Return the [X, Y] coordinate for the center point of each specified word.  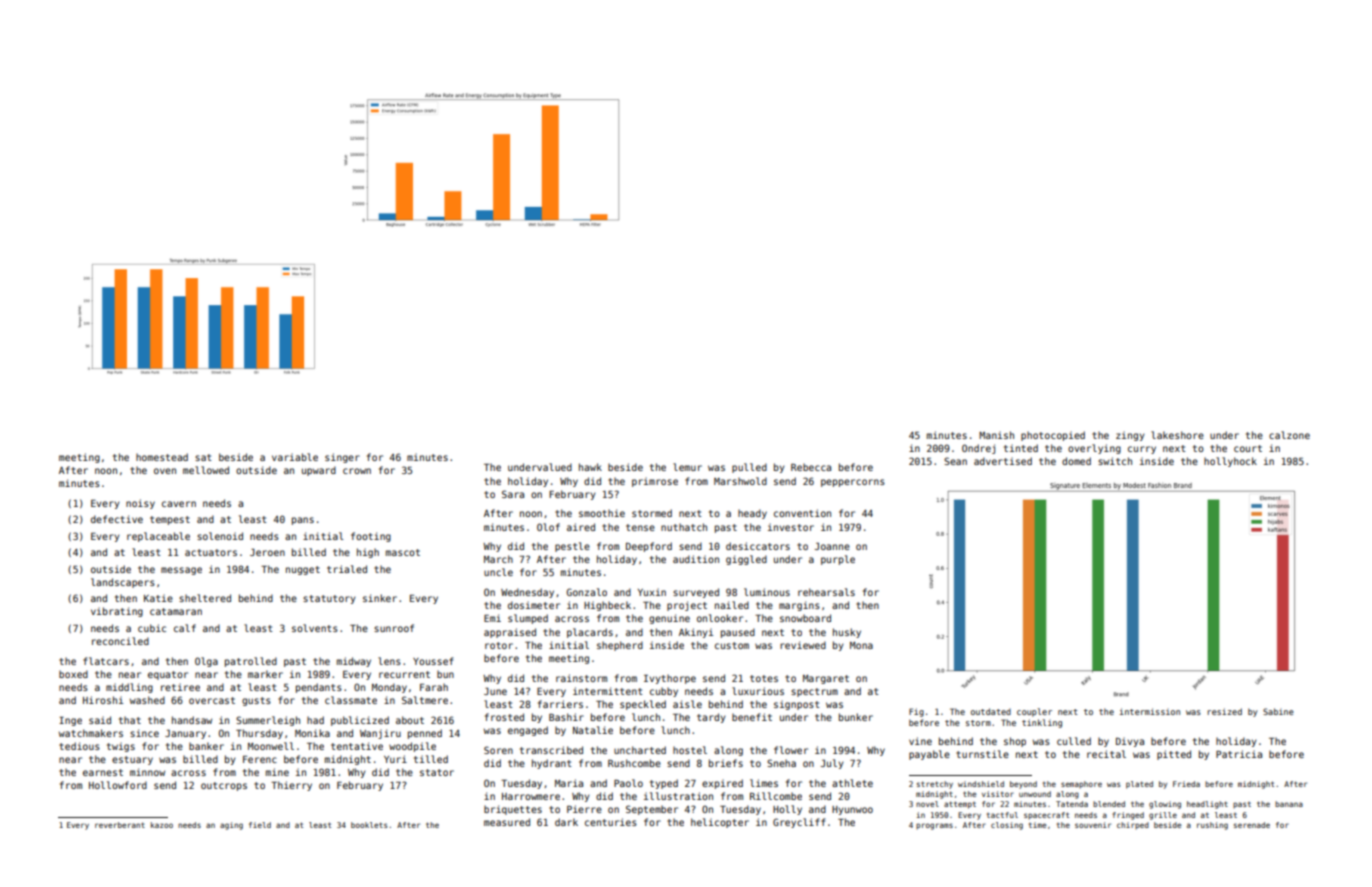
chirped [1133, 826]
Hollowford [118, 785]
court [1248, 448]
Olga [206, 662]
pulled [749, 468]
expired [722, 784]
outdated [991, 711]
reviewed [803, 645]
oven [165, 471]
